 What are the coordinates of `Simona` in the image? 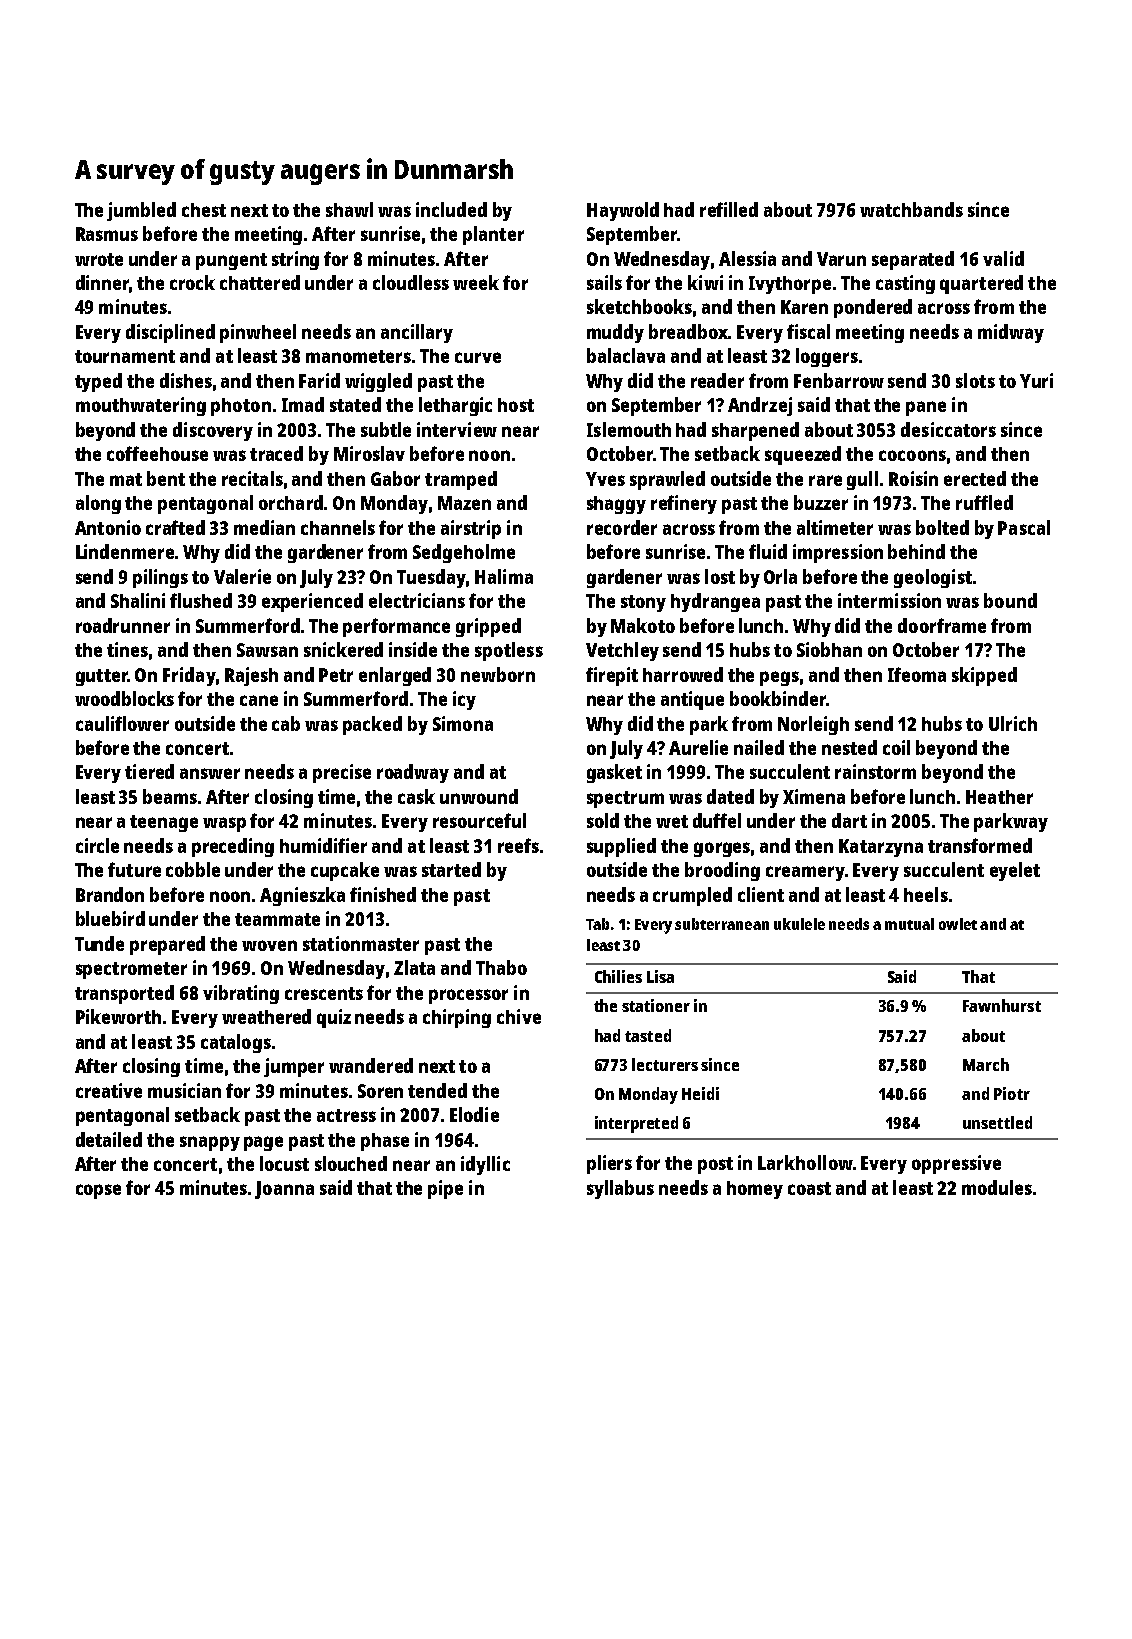 It's located at (463, 723).
